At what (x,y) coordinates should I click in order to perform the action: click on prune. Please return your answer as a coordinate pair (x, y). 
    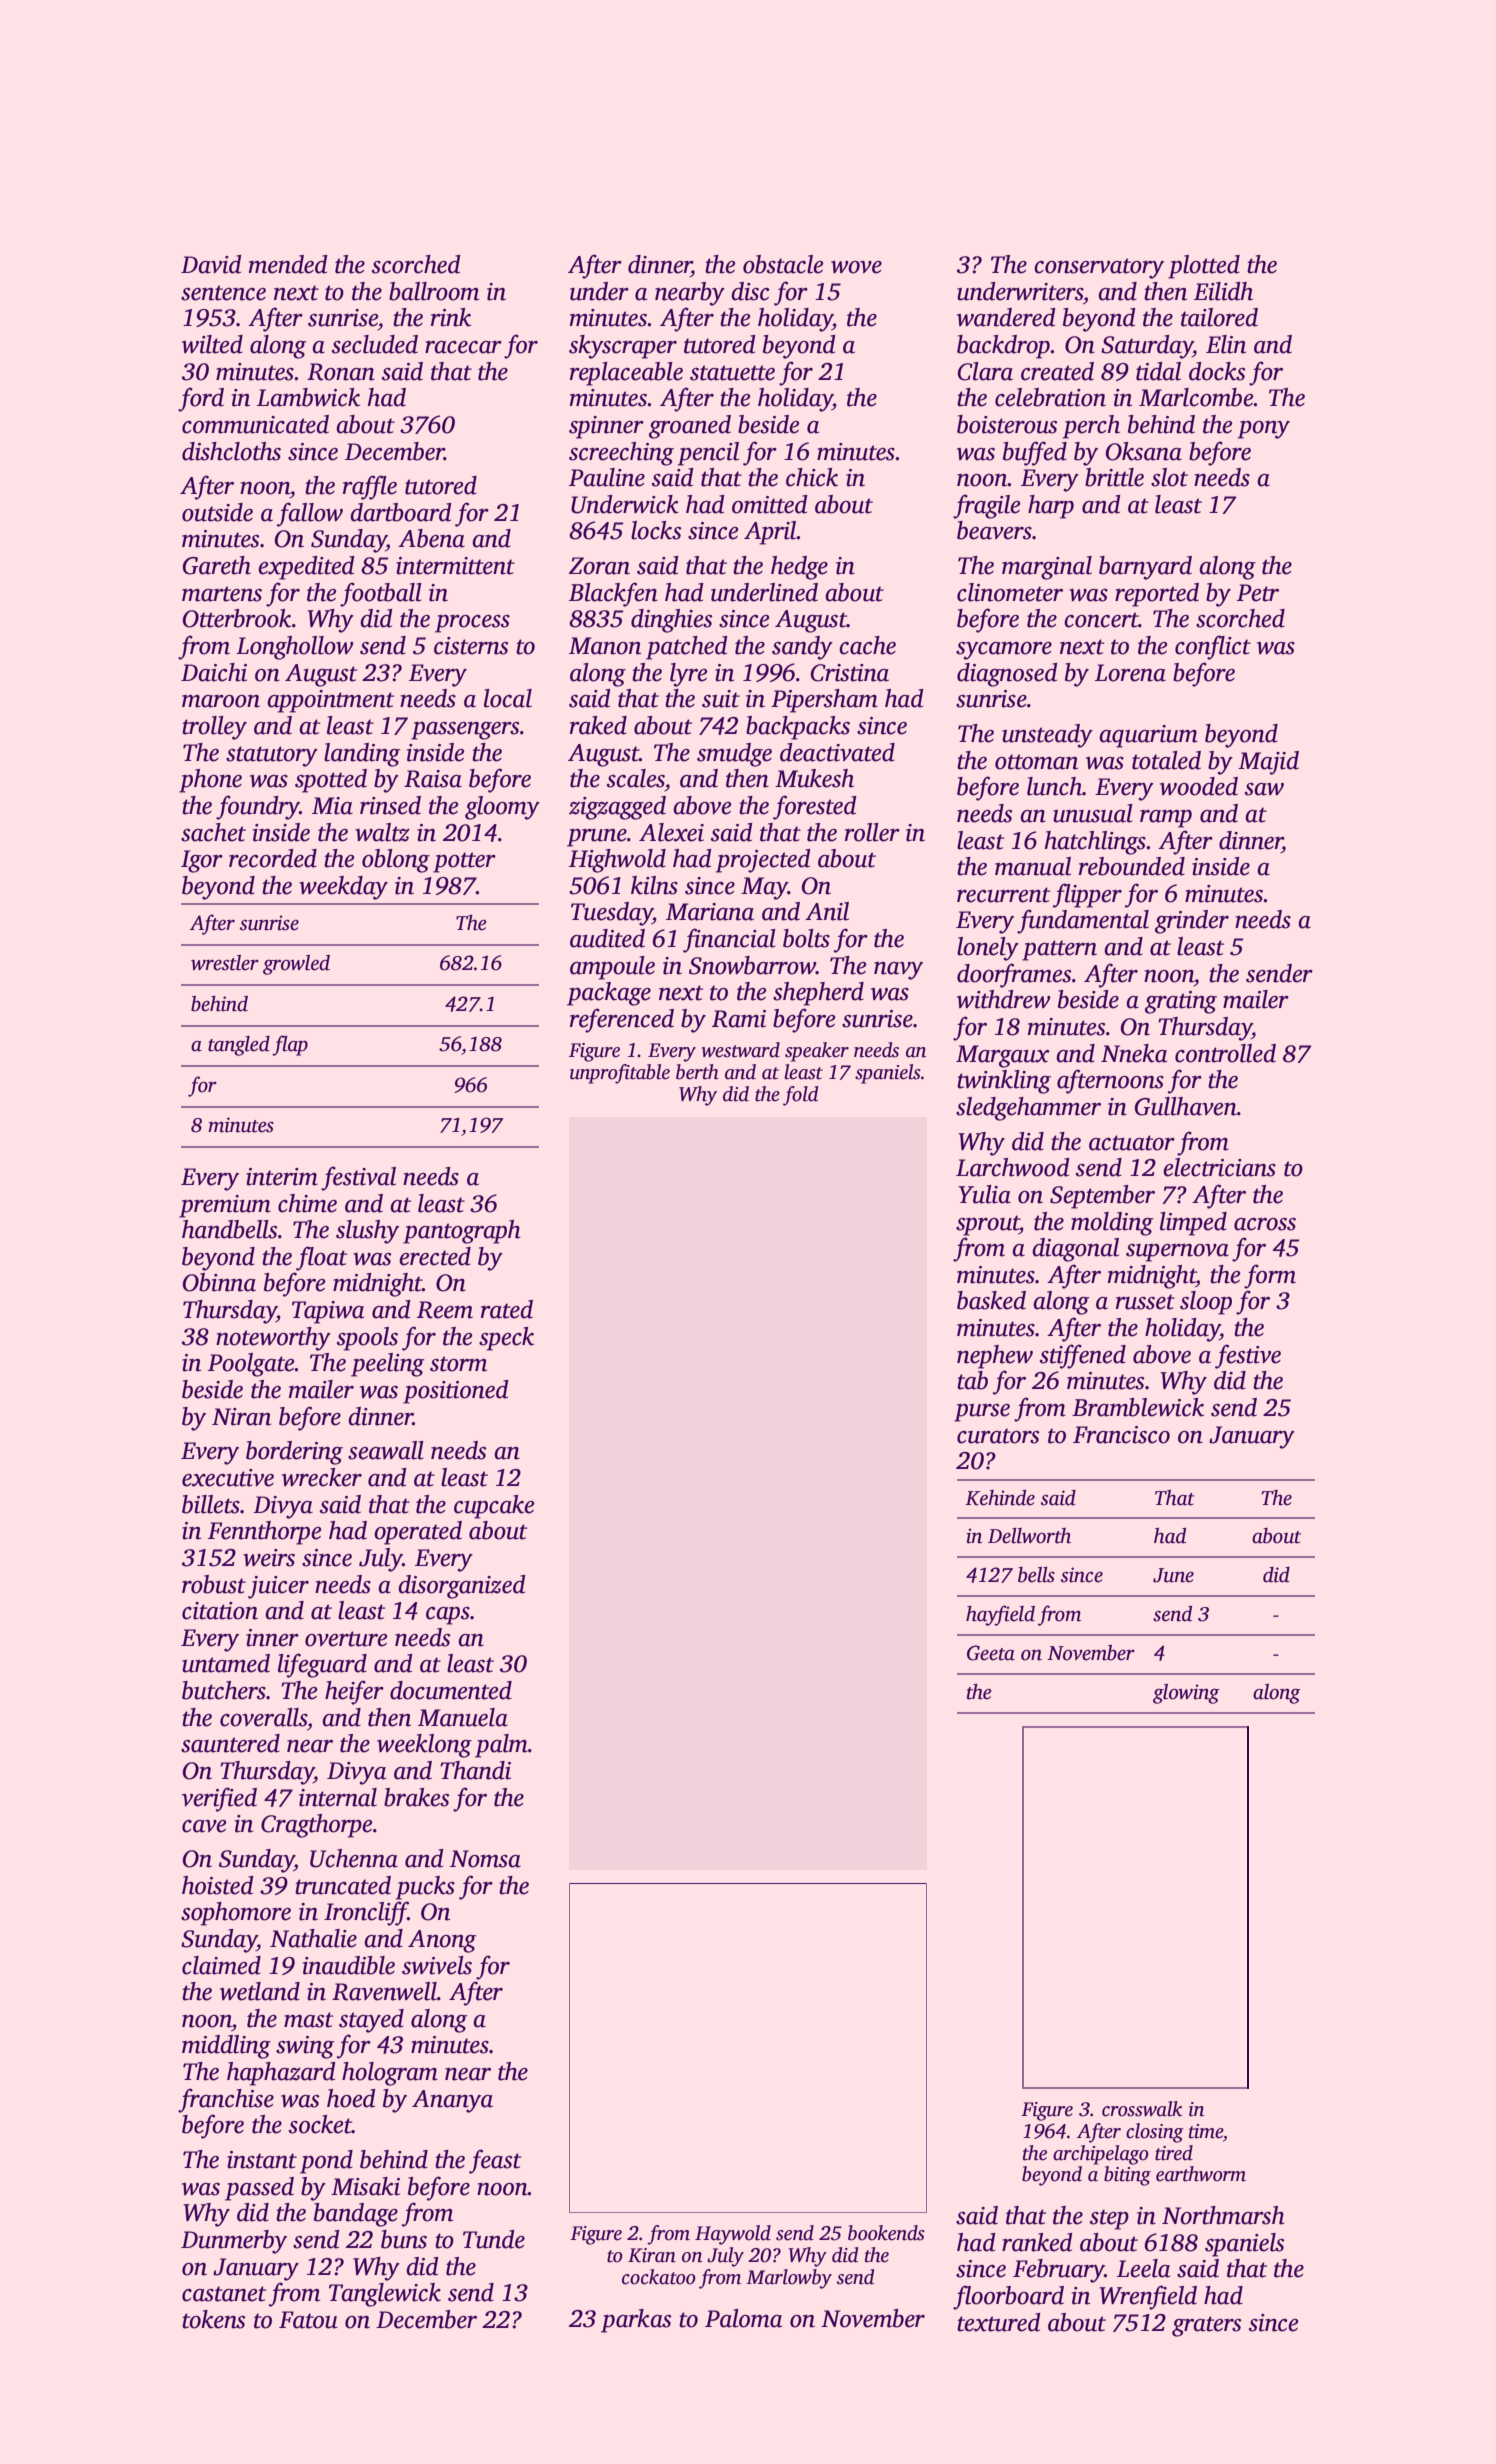
    Looking at the image, I should click on (597, 838).
